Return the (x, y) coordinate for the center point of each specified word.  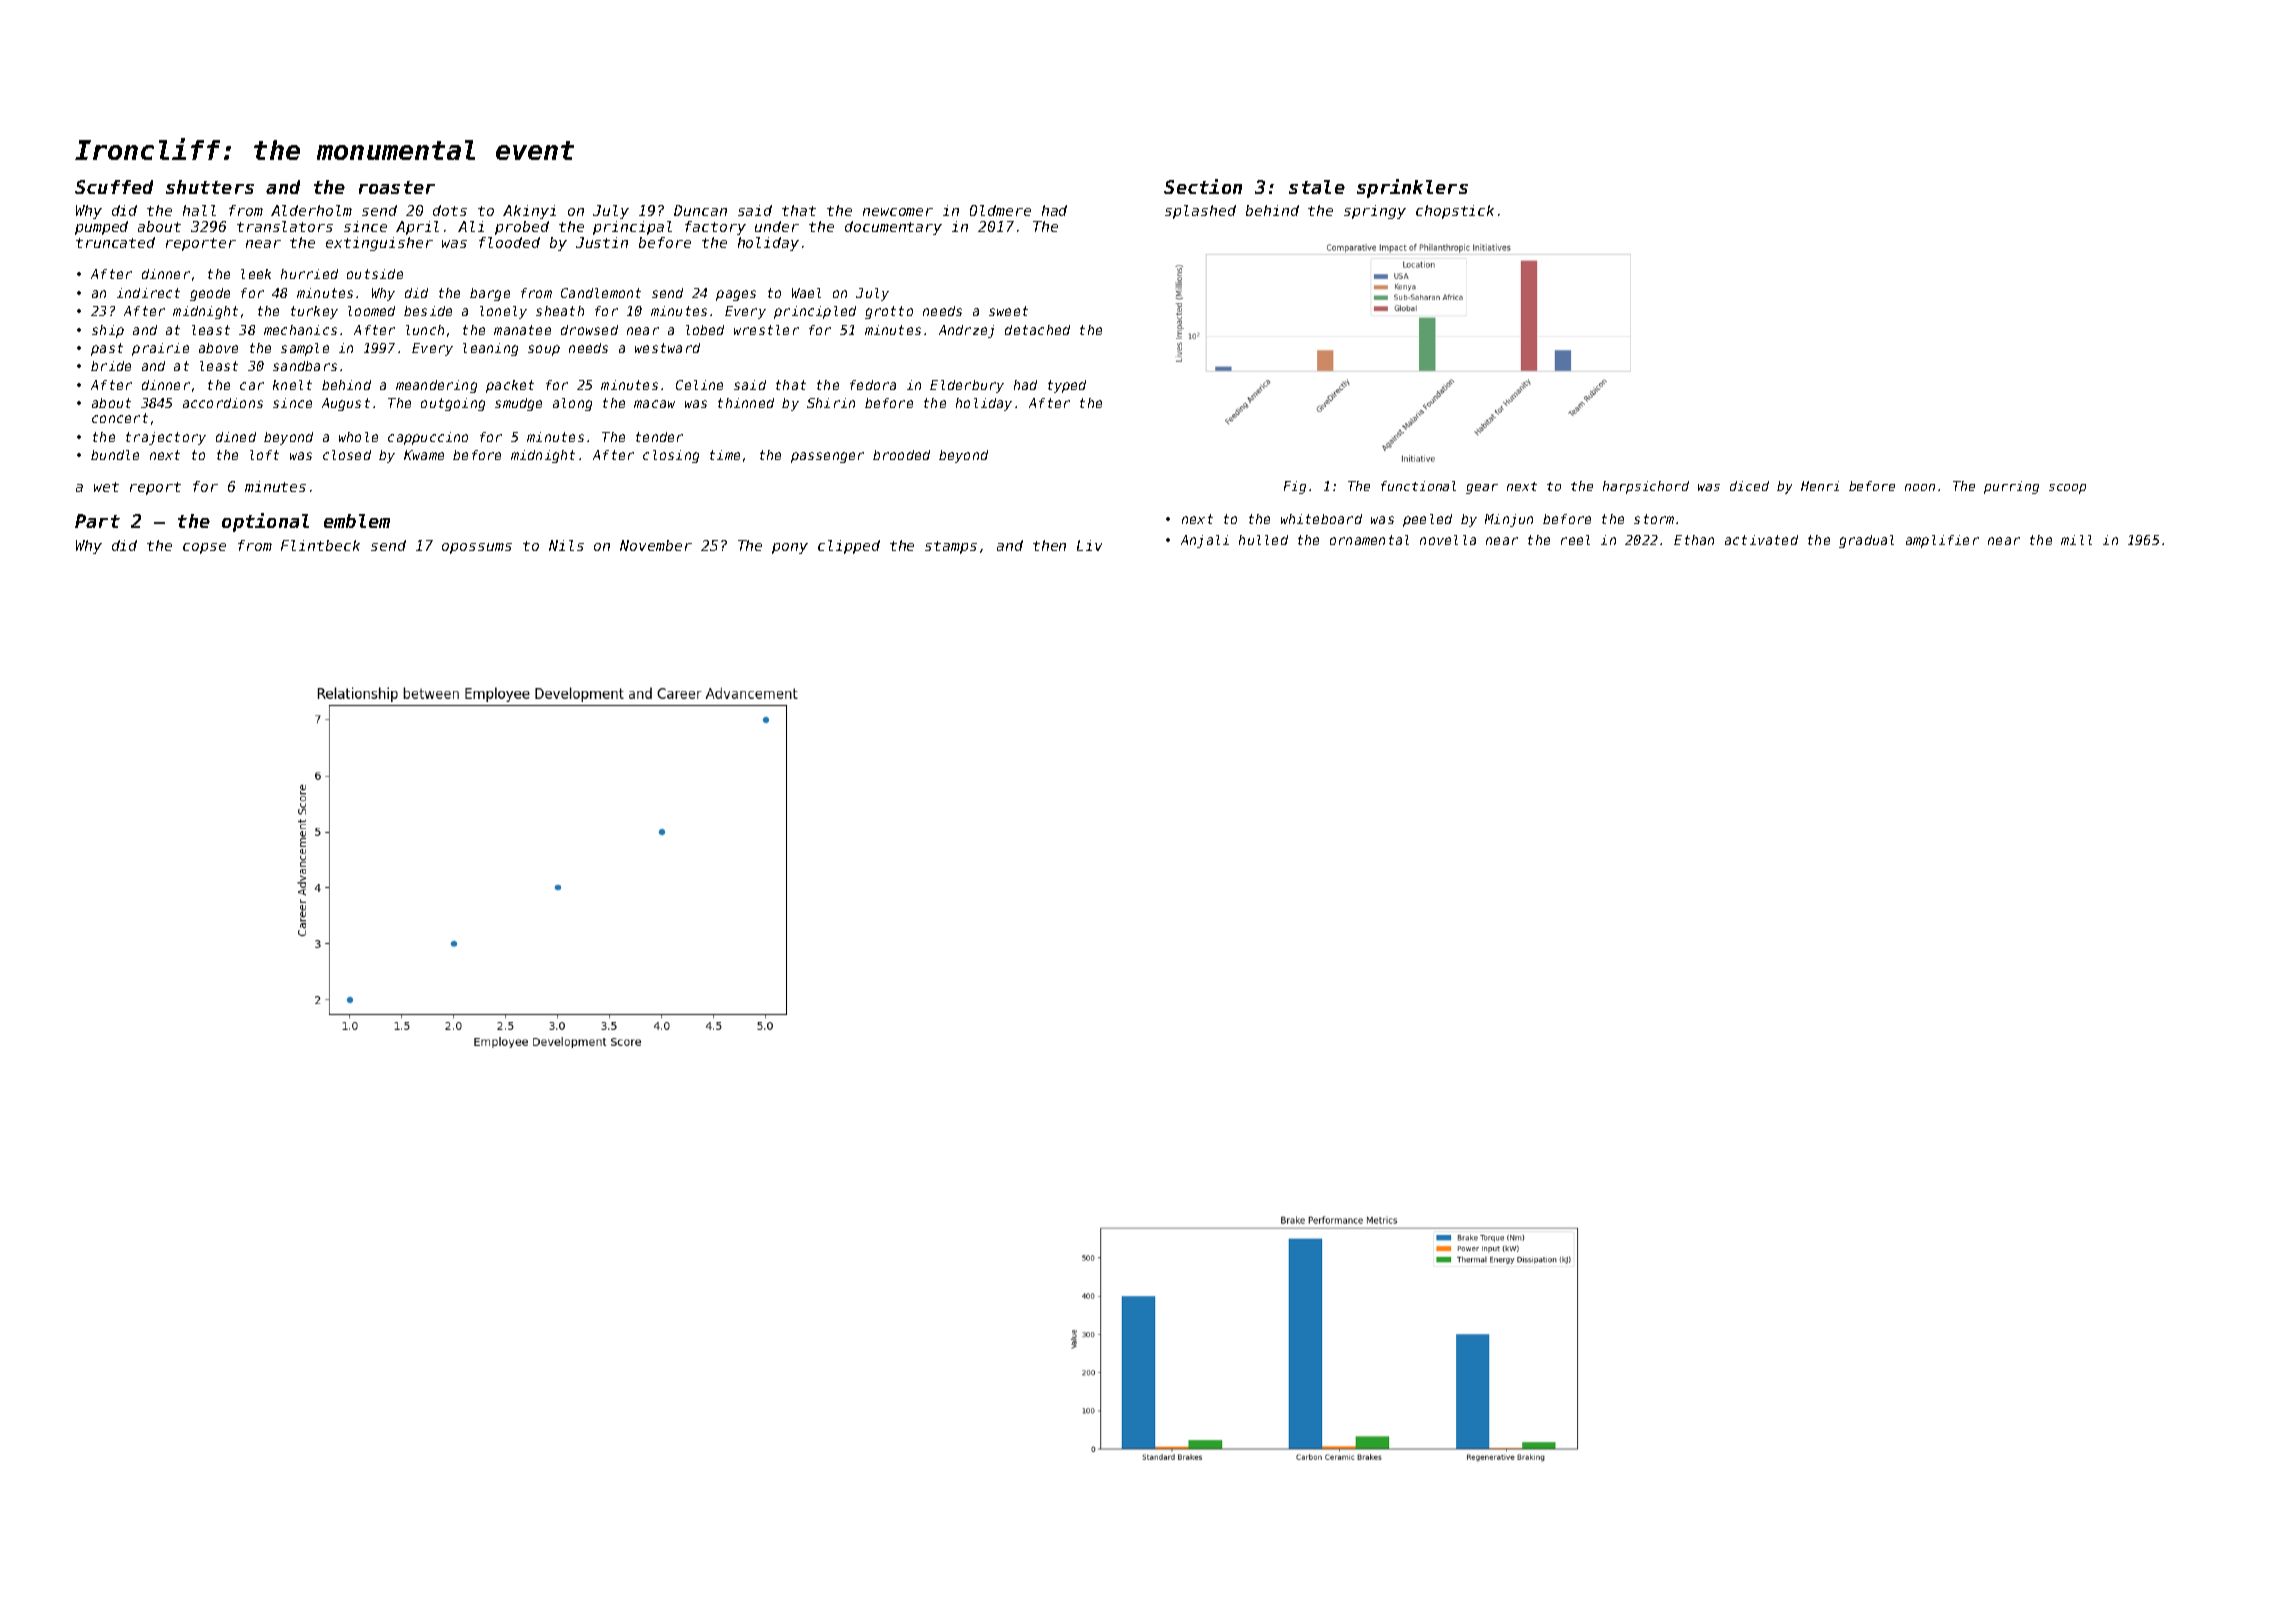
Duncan (700, 210)
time (725, 455)
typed (1067, 386)
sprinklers (1412, 188)
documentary (893, 228)
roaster (397, 187)
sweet (1008, 311)
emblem (357, 521)
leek (256, 274)
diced (1749, 486)
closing (671, 456)
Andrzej (966, 331)
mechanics (300, 330)
